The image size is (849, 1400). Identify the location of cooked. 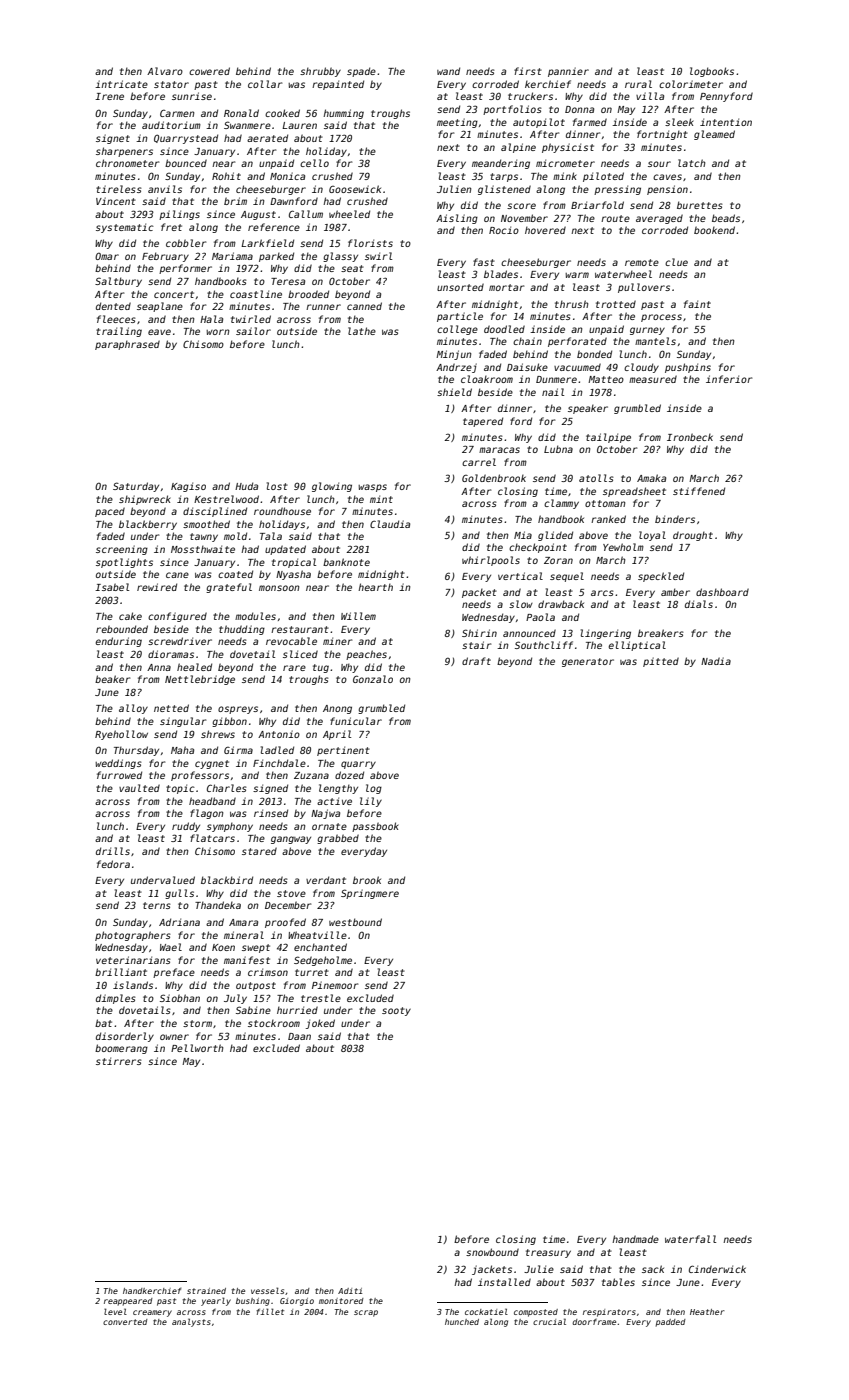
(282, 113).
